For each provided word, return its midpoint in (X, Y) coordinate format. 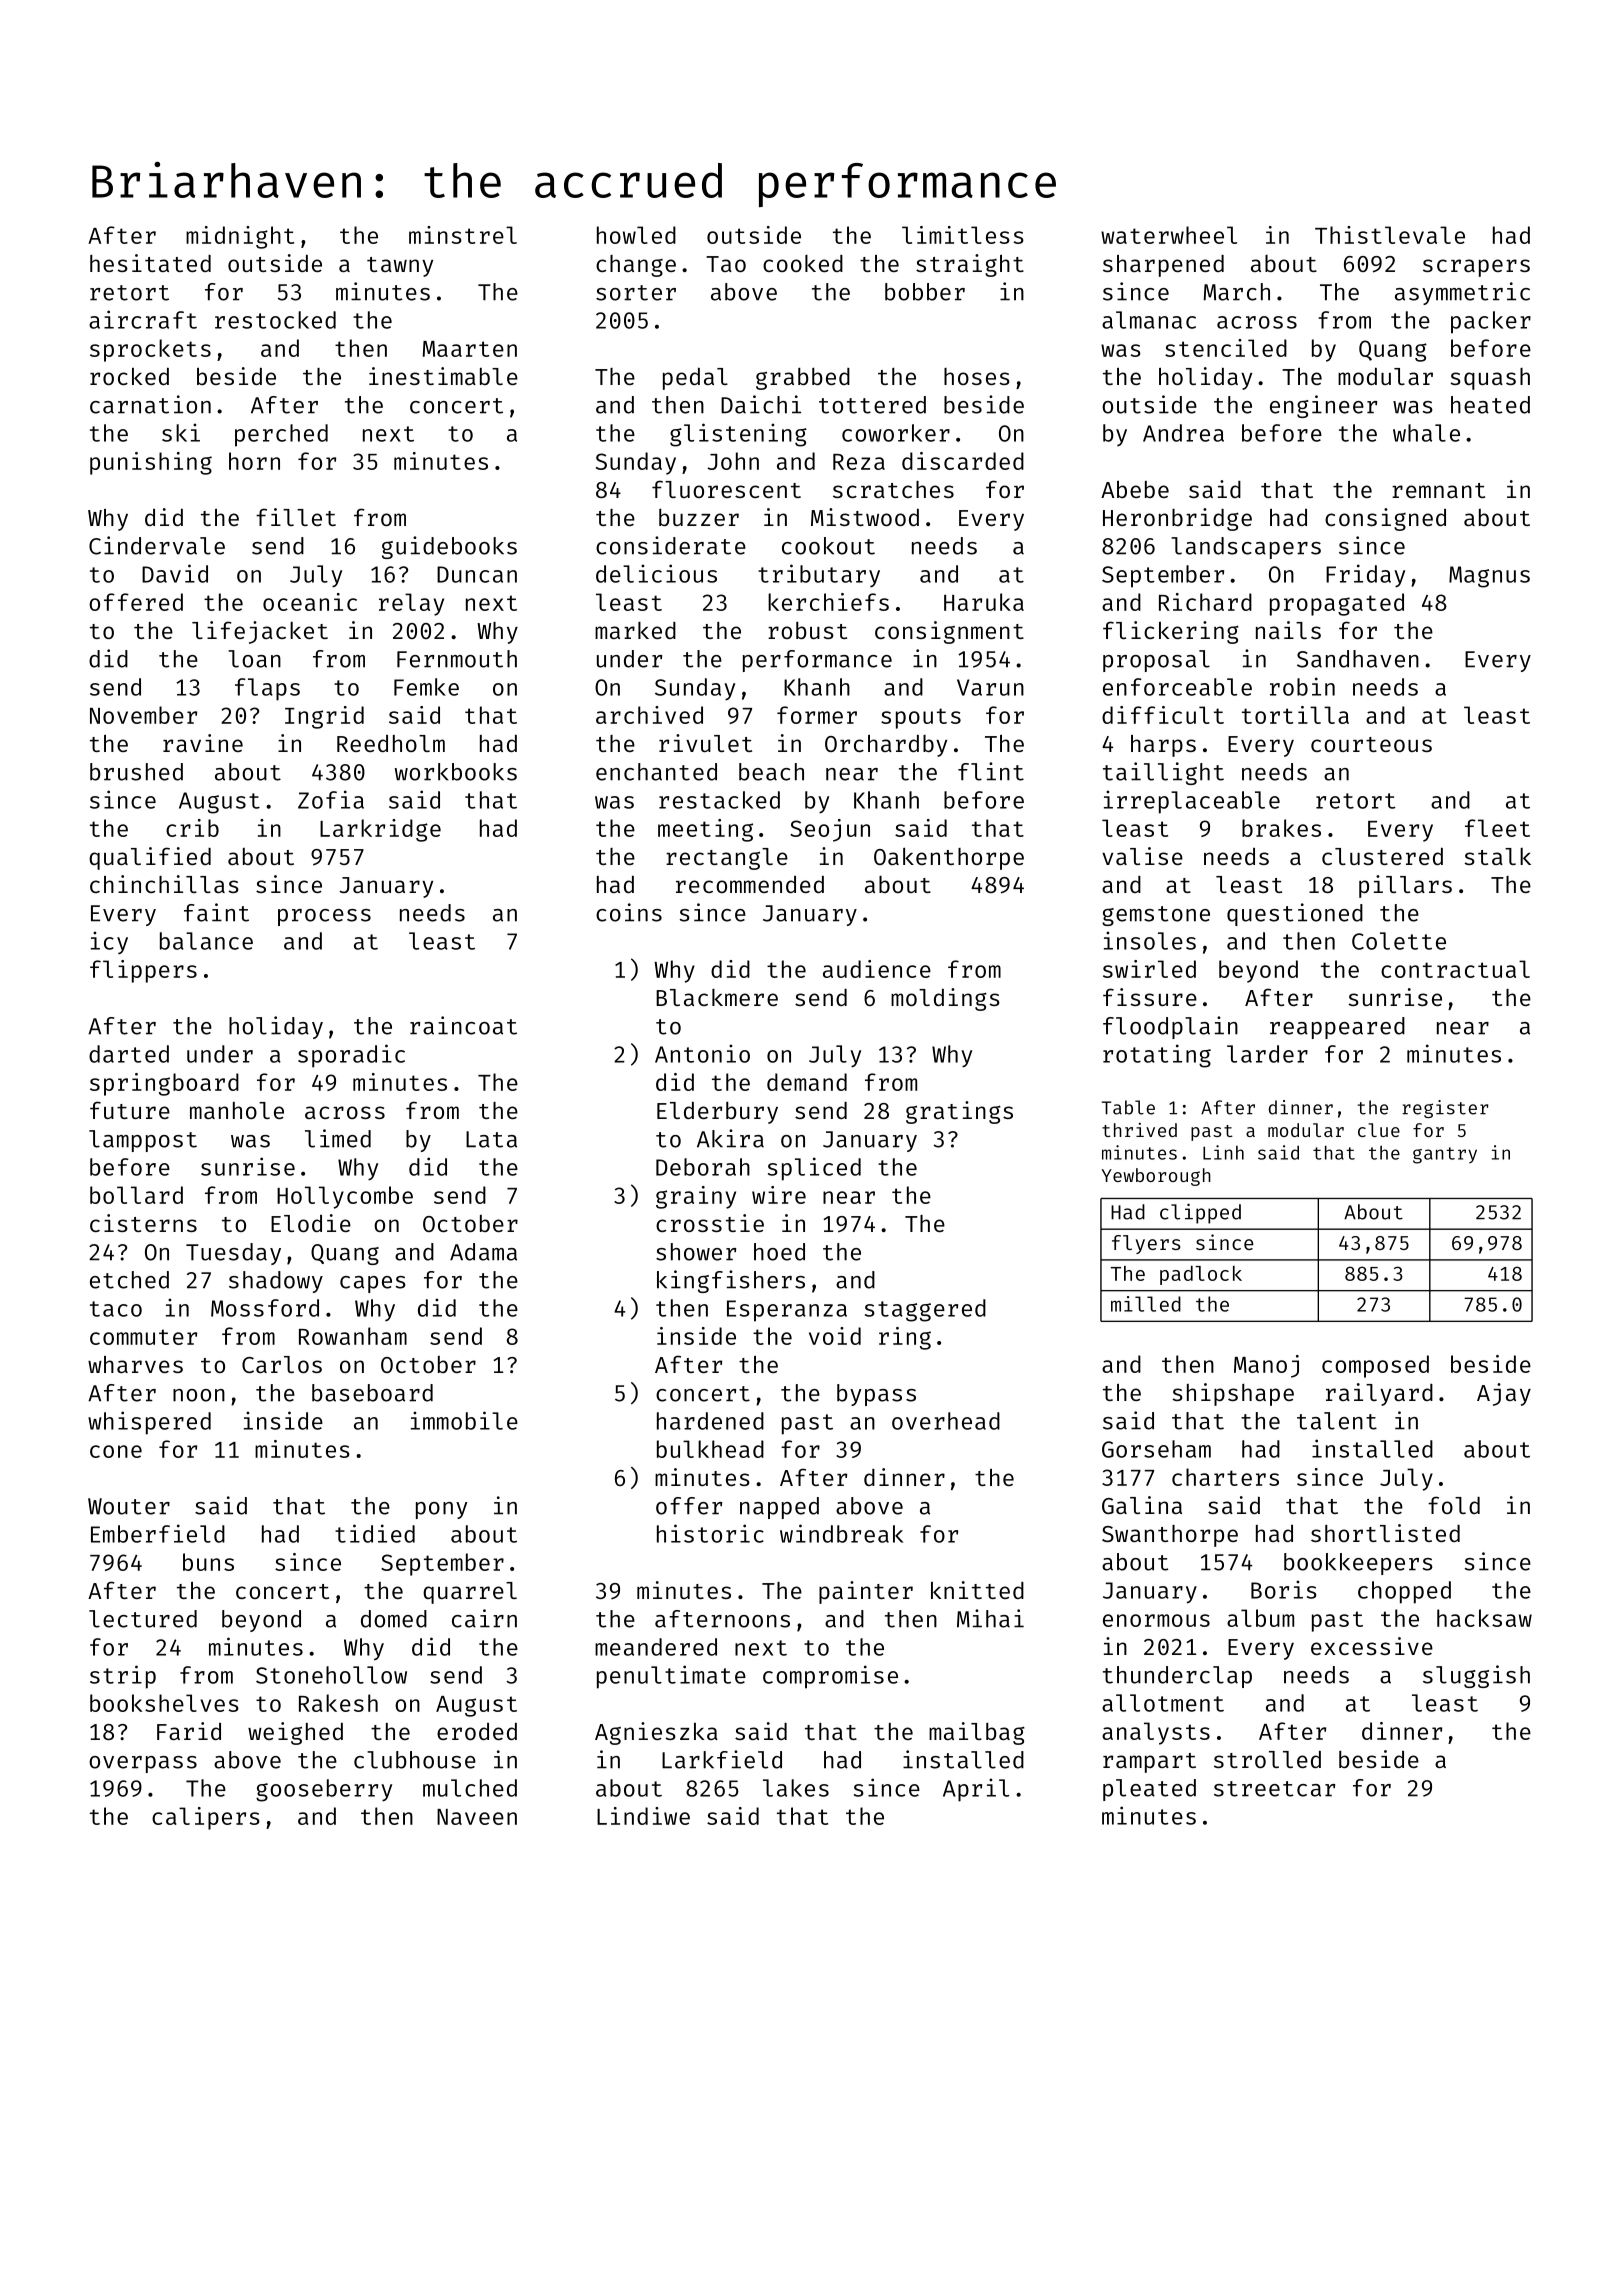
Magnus (1489, 577)
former (817, 715)
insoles (1150, 940)
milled (1146, 1304)
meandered (656, 1647)
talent (1337, 1421)
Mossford (265, 1308)
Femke (426, 687)
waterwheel (1169, 235)
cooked (803, 263)
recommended (750, 884)
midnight (240, 237)
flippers (143, 971)
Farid (189, 1731)
